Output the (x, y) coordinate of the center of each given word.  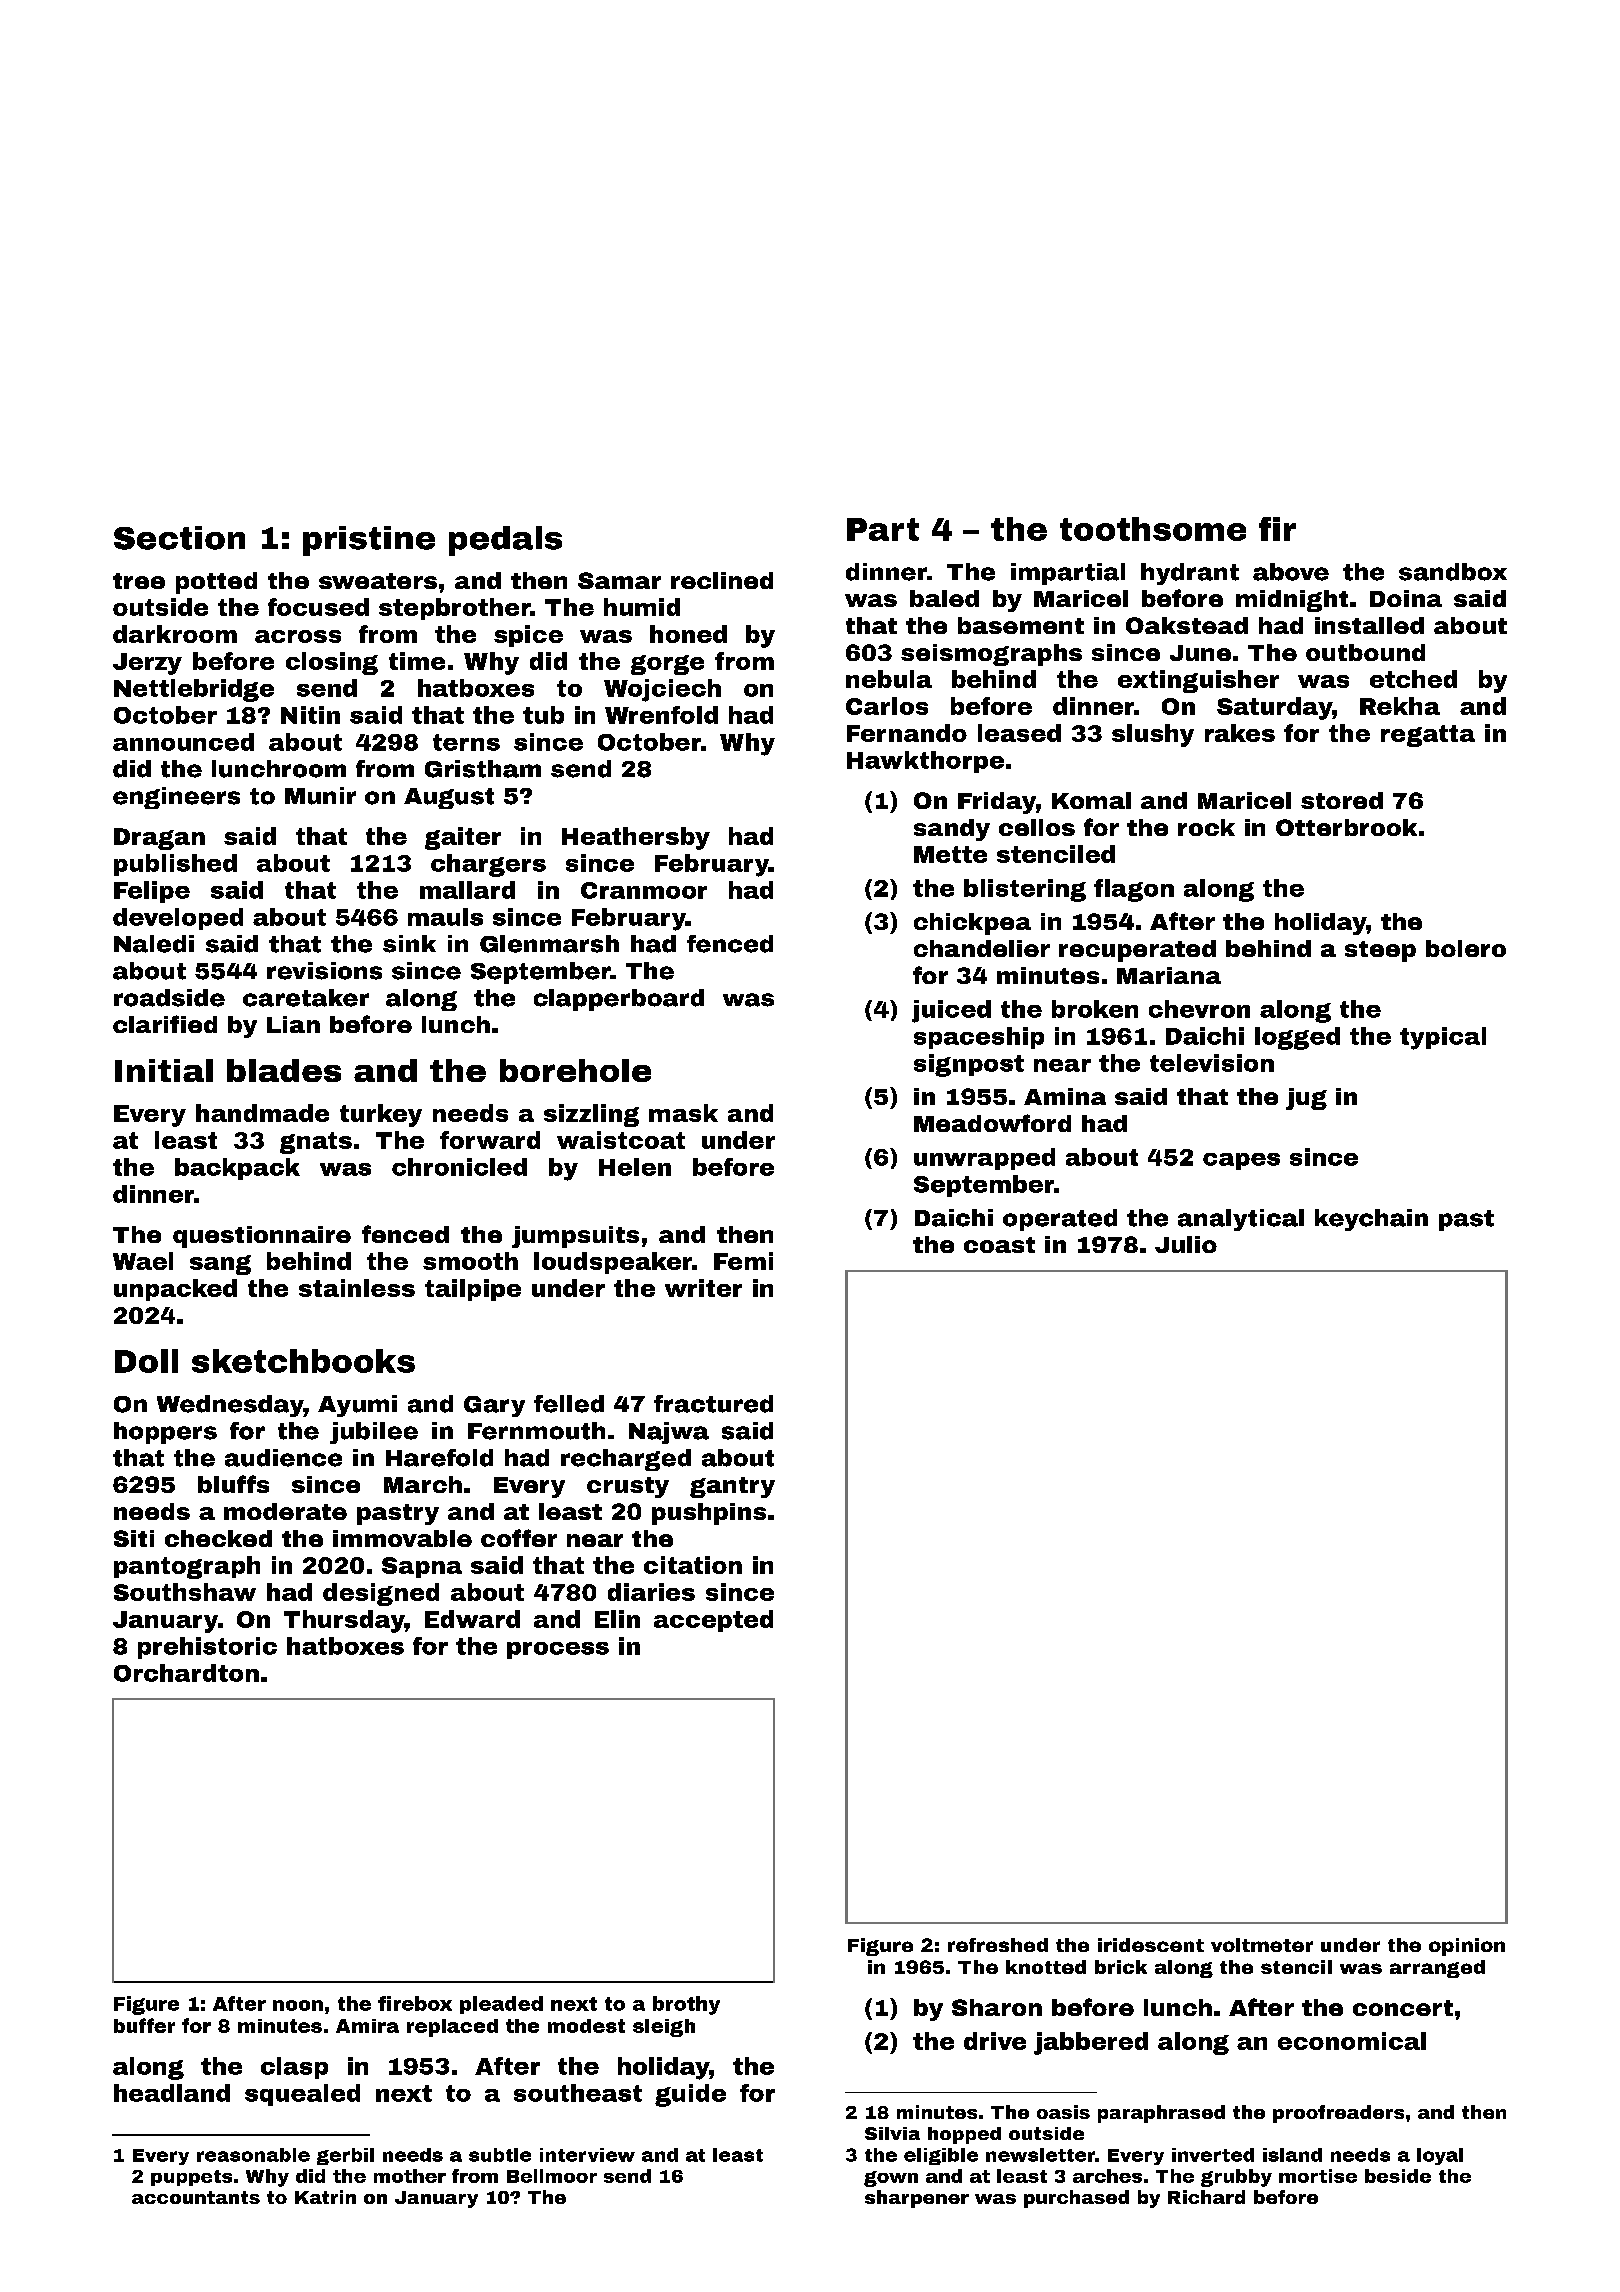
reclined (722, 580)
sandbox (1453, 572)
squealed (302, 2095)
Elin (617, 1619)
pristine (369, 541)
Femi (743, 1261)
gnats (316, 1143)
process (558, 1650)
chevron (1199, 1009)
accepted (713, 1621)
